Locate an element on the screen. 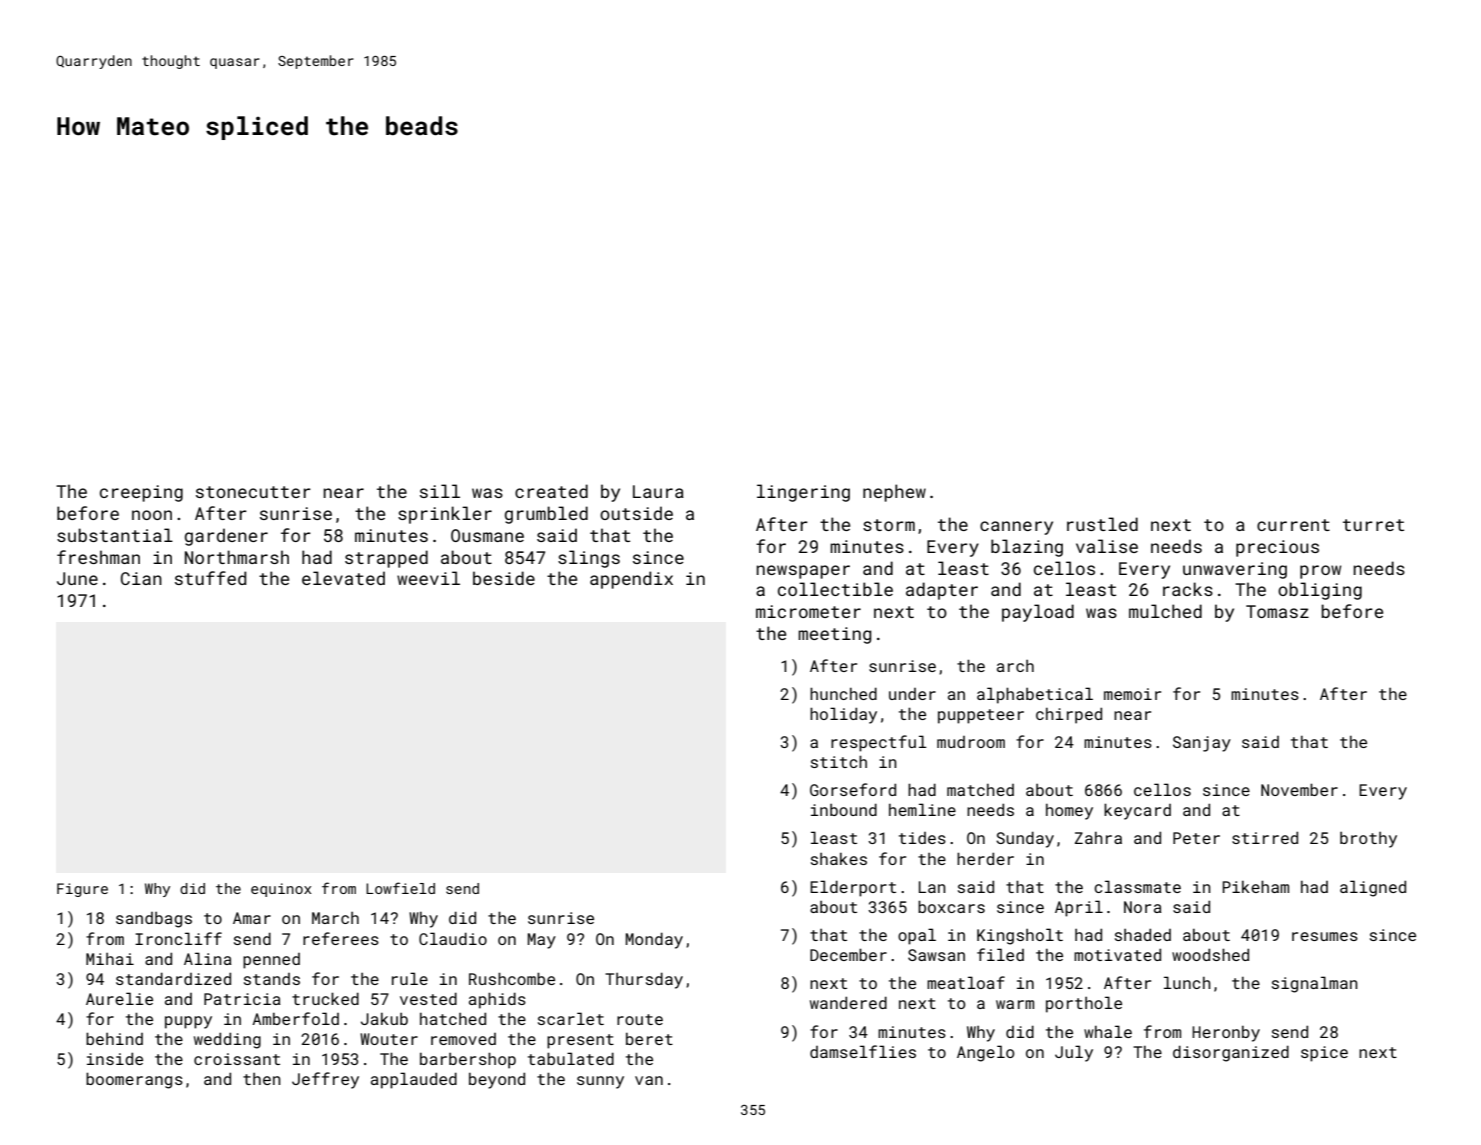  turret is located at coordinates (1373, 525).
